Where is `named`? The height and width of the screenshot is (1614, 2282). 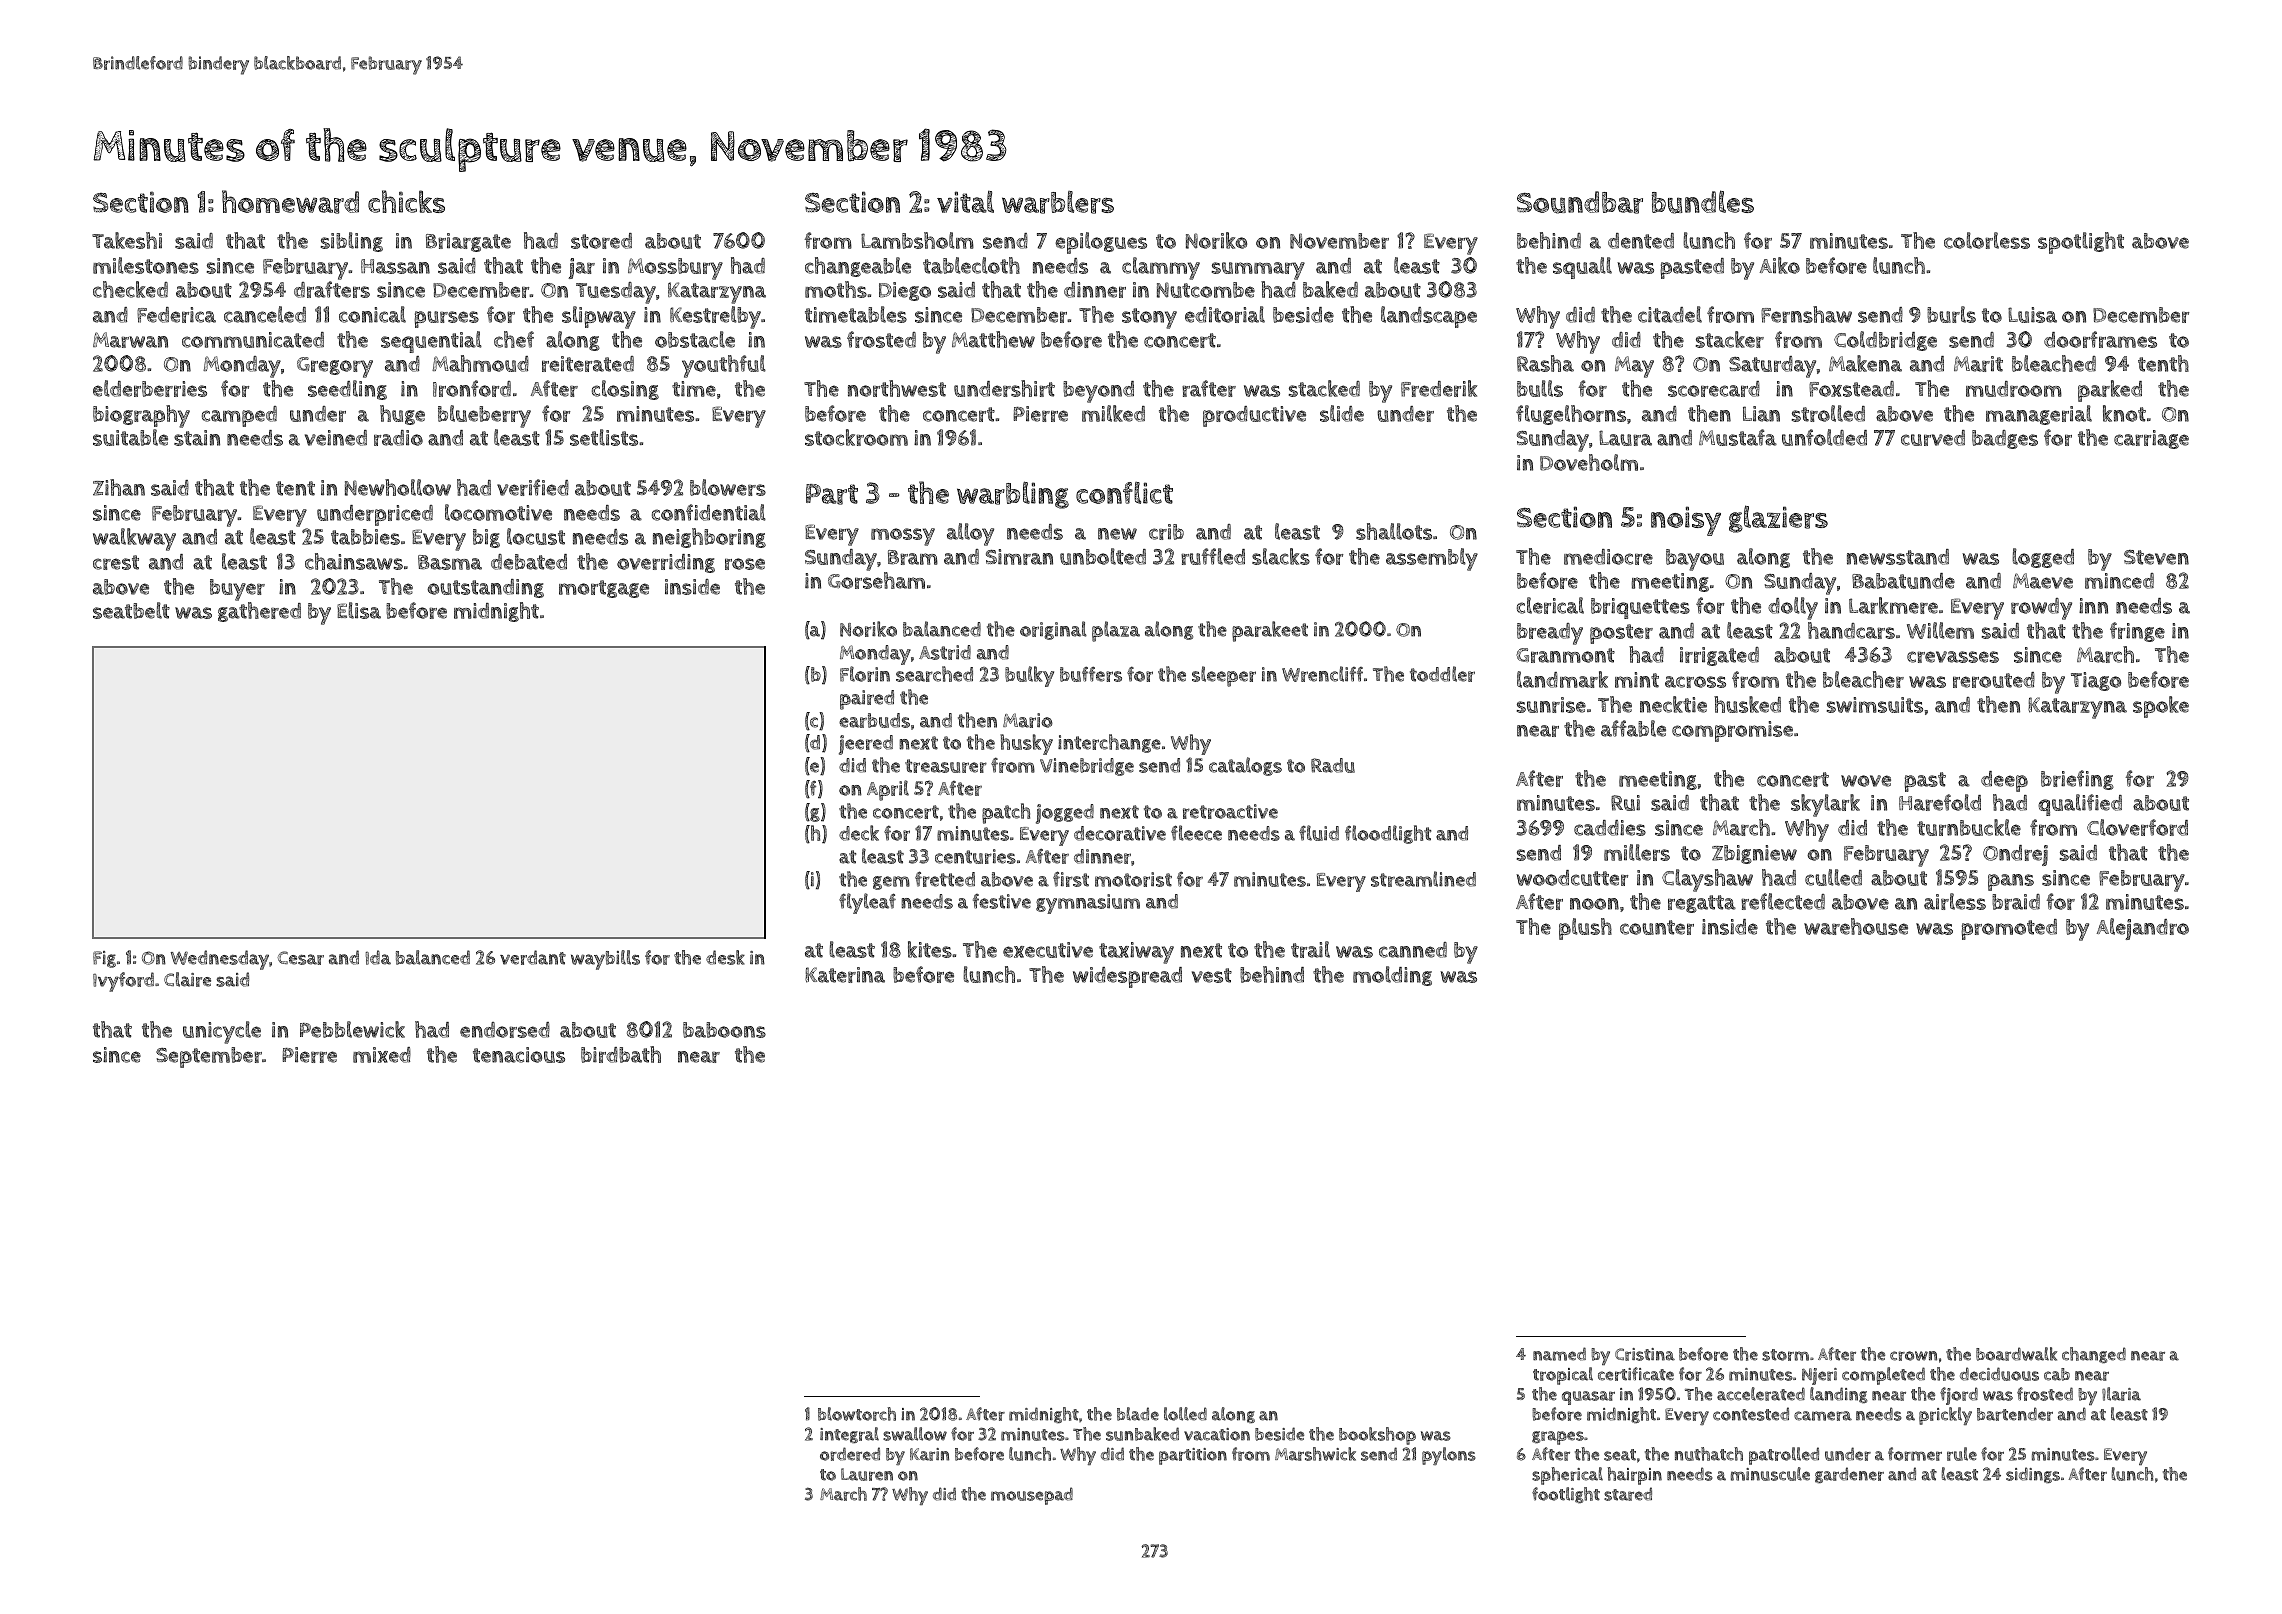
named is located at coordinates (1559, 1354).
